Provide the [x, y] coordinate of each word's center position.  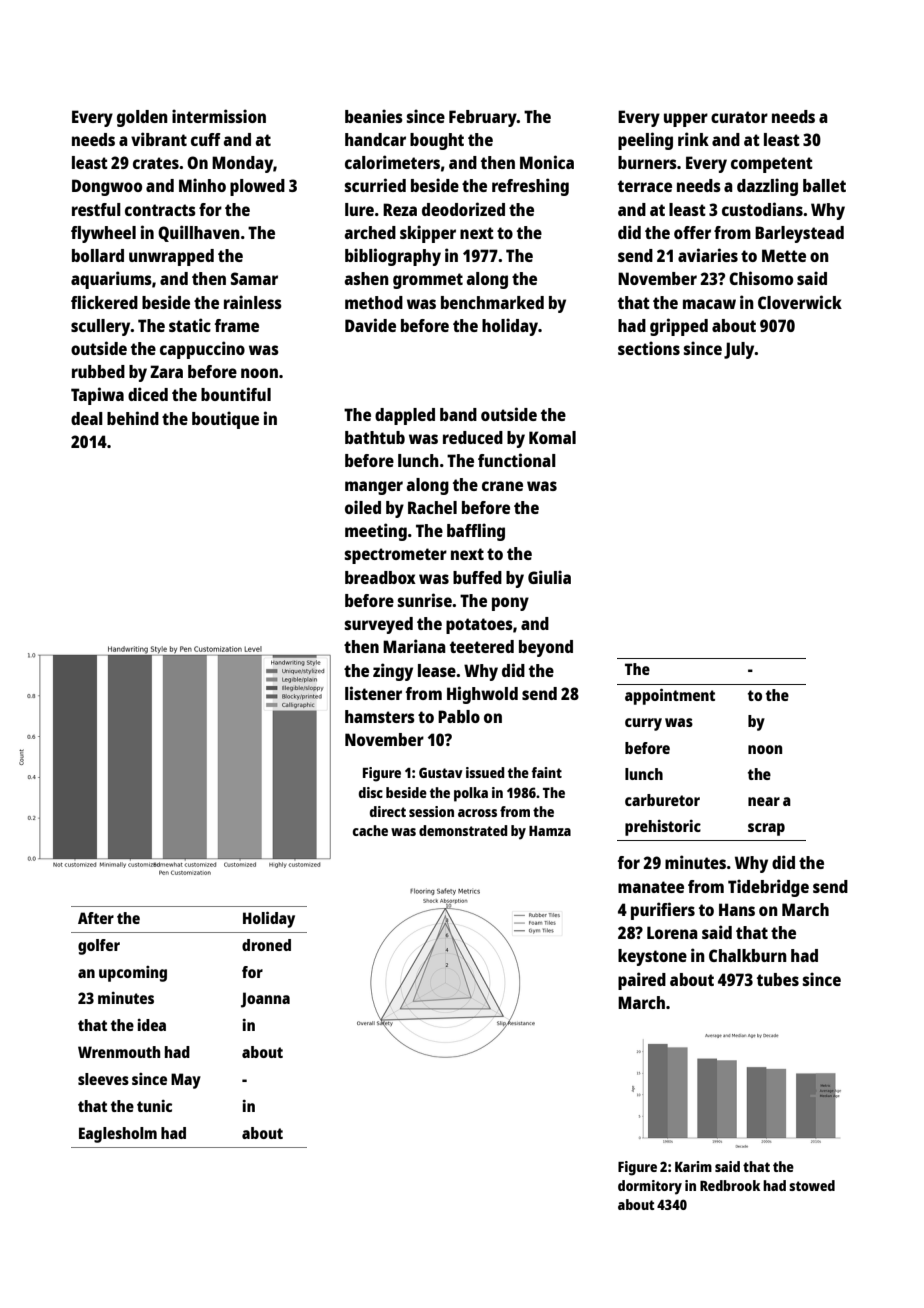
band [458, 414]
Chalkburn [748, 955]
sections [649, 348]
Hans [737, 909]
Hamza [550, 831]
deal [87, 418]
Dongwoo [107, 187]
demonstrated [463, 830]
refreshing [530, 187]
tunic [154, 1106]
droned [266, 945]
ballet [824, 185]
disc [371, 792]
